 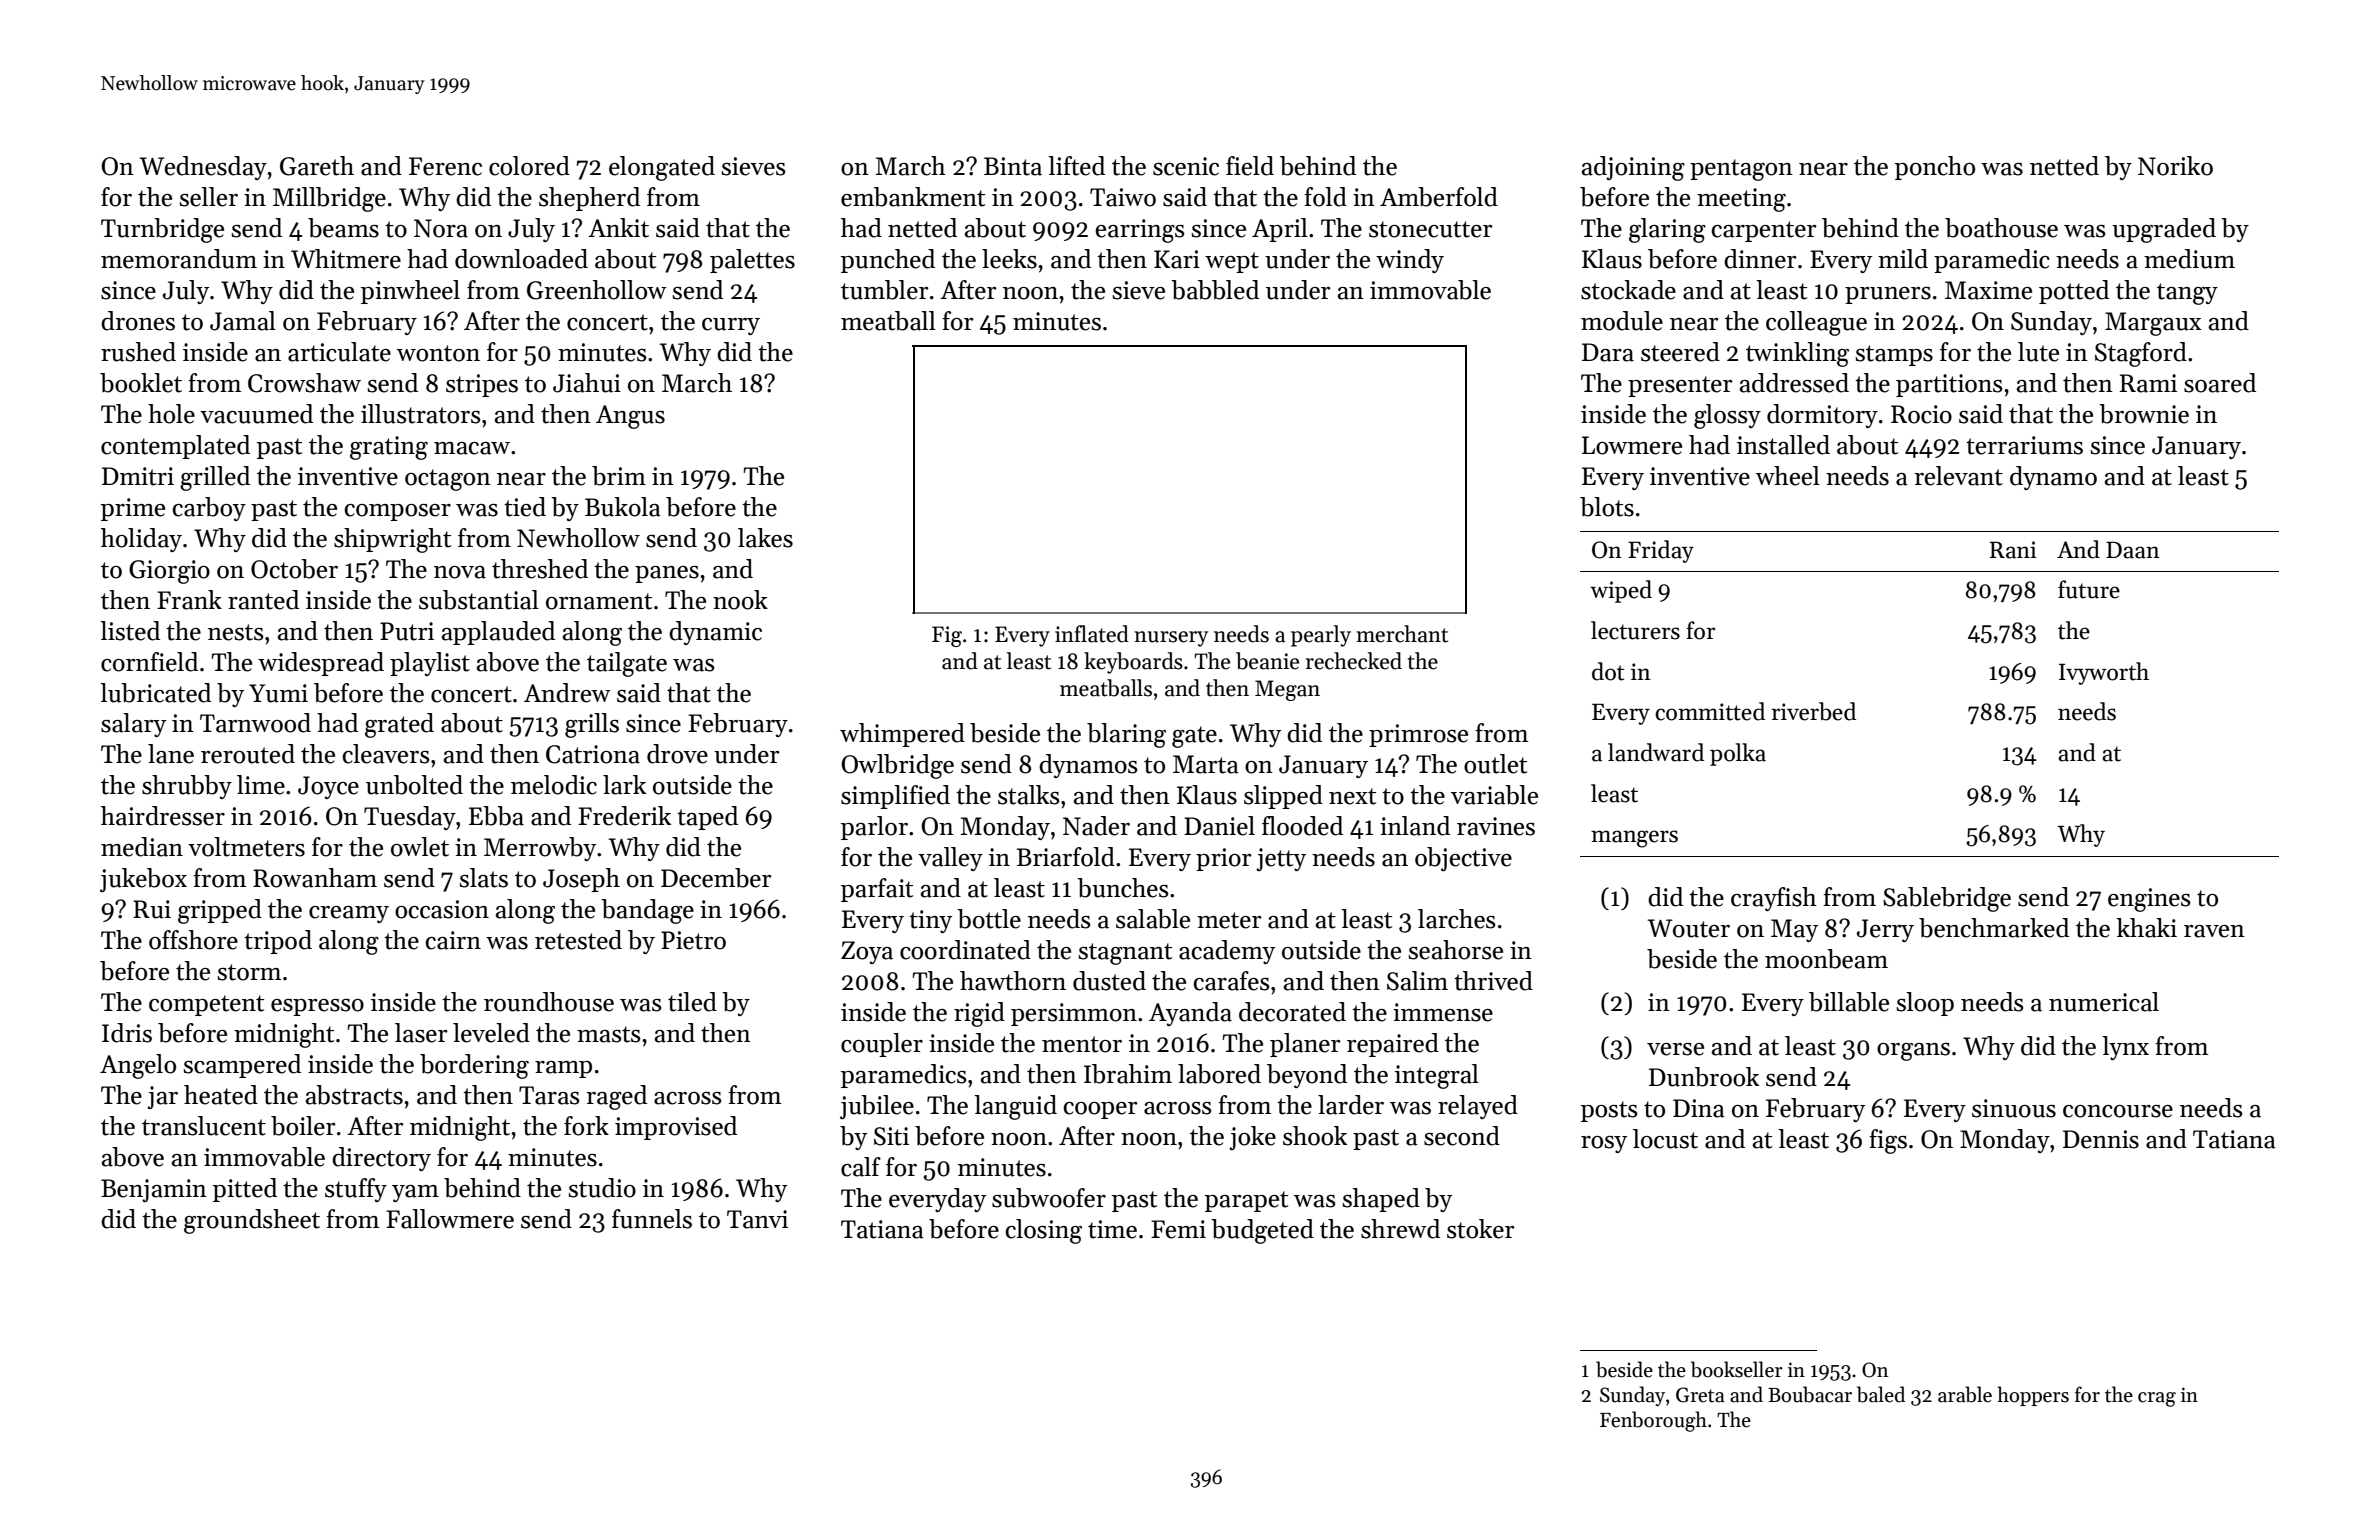 I want to click on groundsheet, so click(x=252, y=1221).
